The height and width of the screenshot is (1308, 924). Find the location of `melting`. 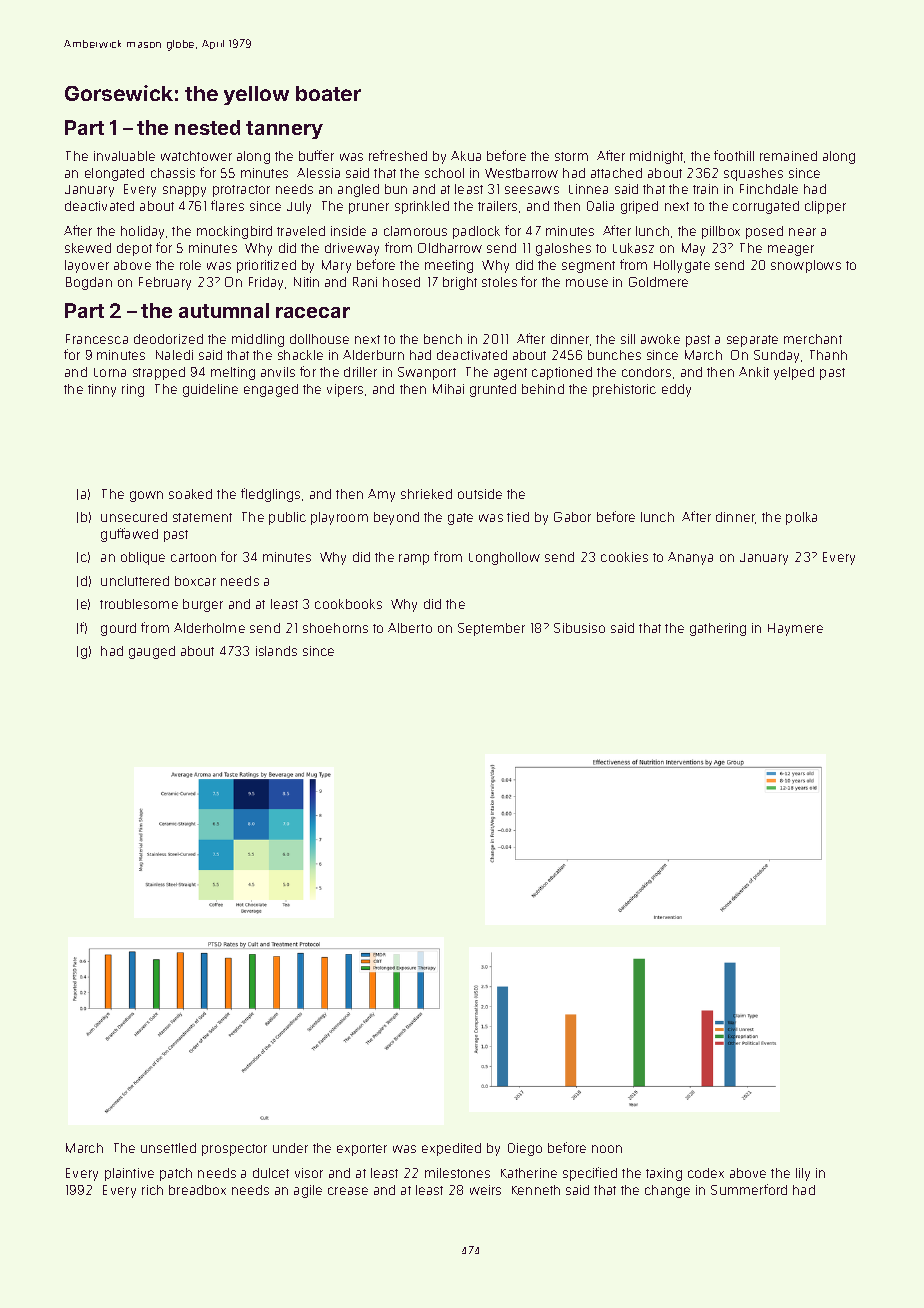

melting is located at coordinates (233, 373).
